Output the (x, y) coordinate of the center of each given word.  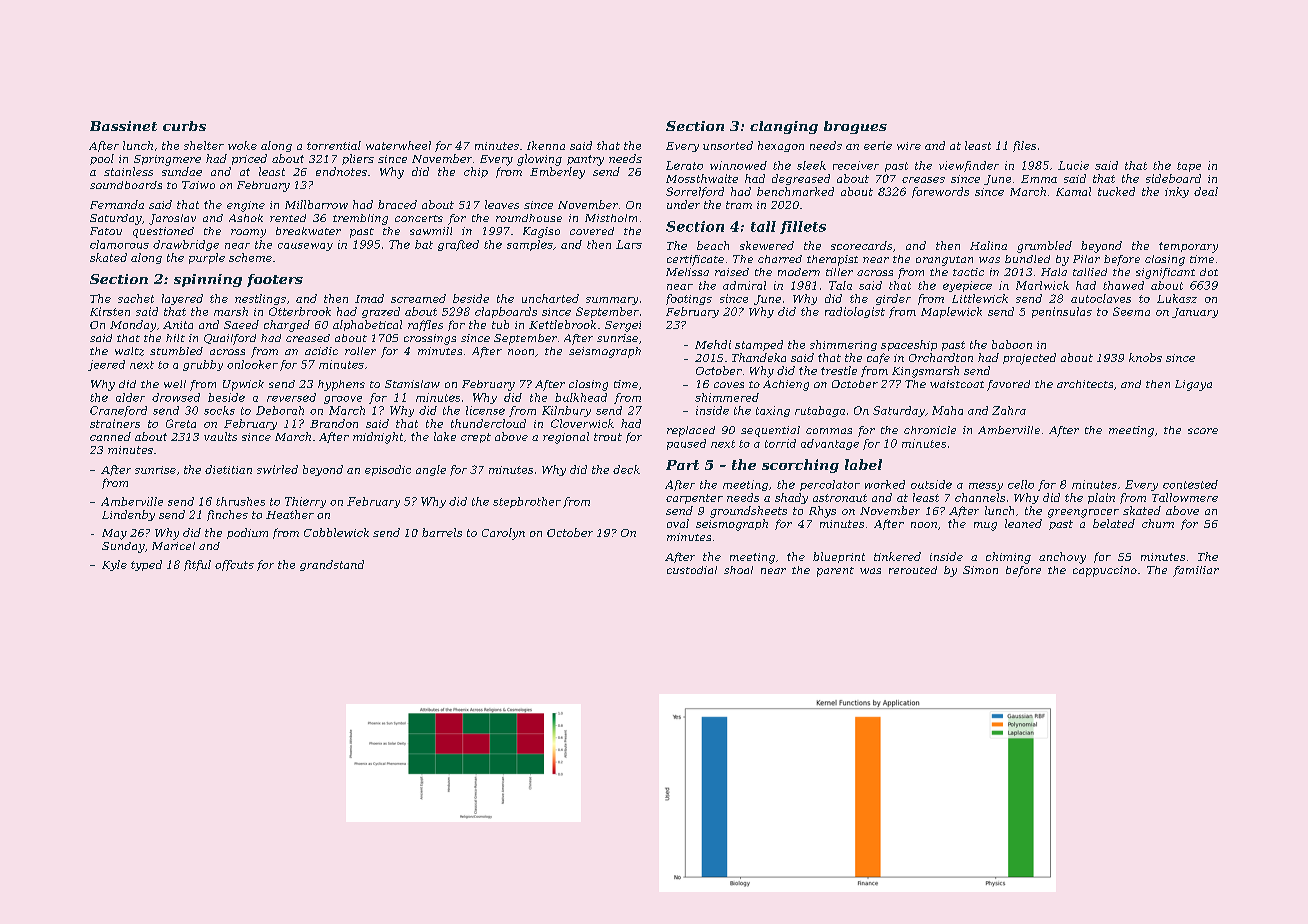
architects (1085, 384)
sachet (136, 298)
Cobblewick (336, 532)
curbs (184, 126)
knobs (1145, 357)
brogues (855, 127)
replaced (691, 431)
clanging (784, 127)
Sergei (623, 326)
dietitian (228, 469)
